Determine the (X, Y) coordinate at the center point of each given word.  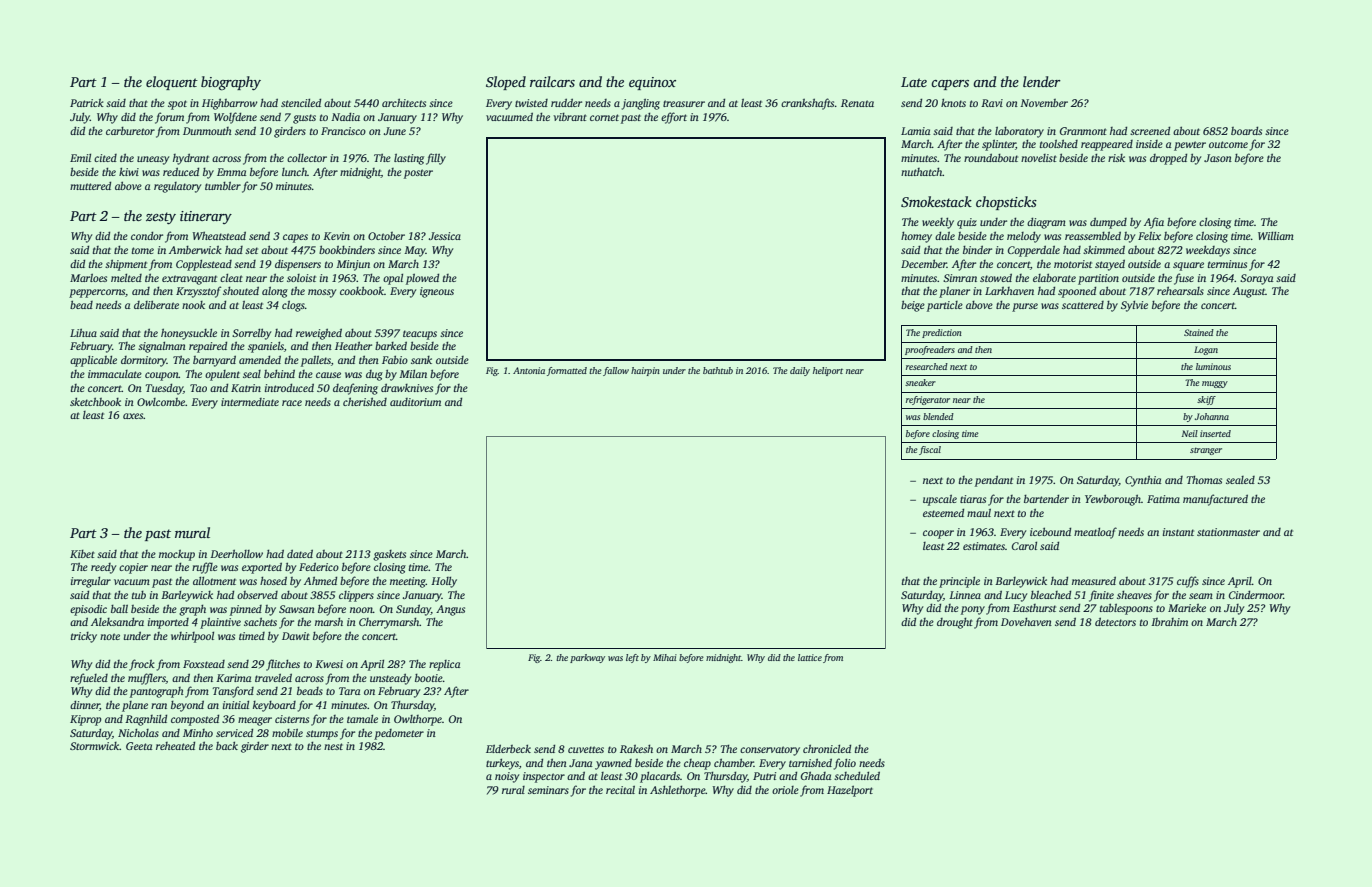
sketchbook (95, 401)
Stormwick (95, 746)
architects (404, 102)
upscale (940, 500)
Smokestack (936, 201)
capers (950, 85)
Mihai (665, 657)
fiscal (930, 450)
